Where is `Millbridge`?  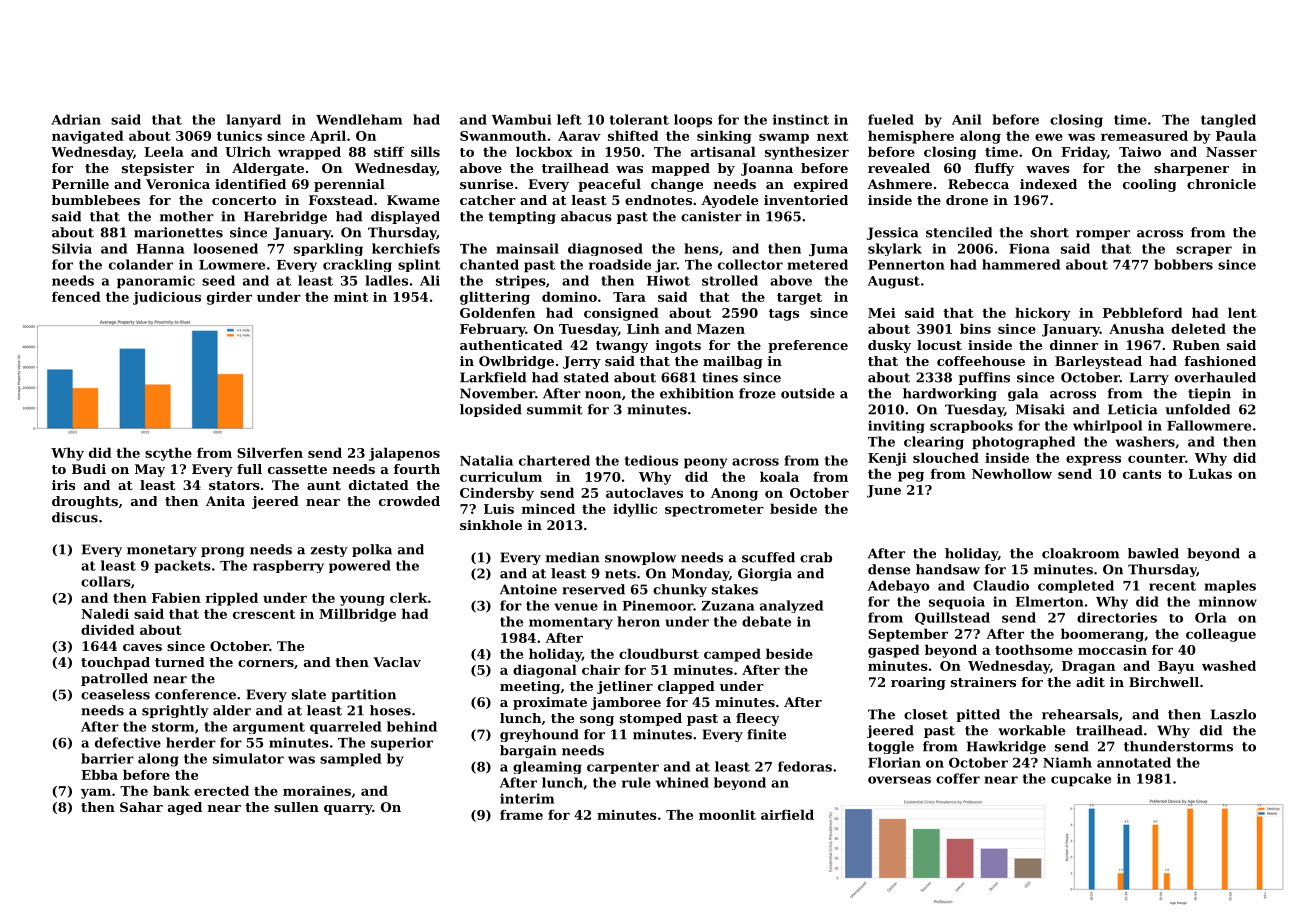 Millbridge is located at coordinates (357, 615).
